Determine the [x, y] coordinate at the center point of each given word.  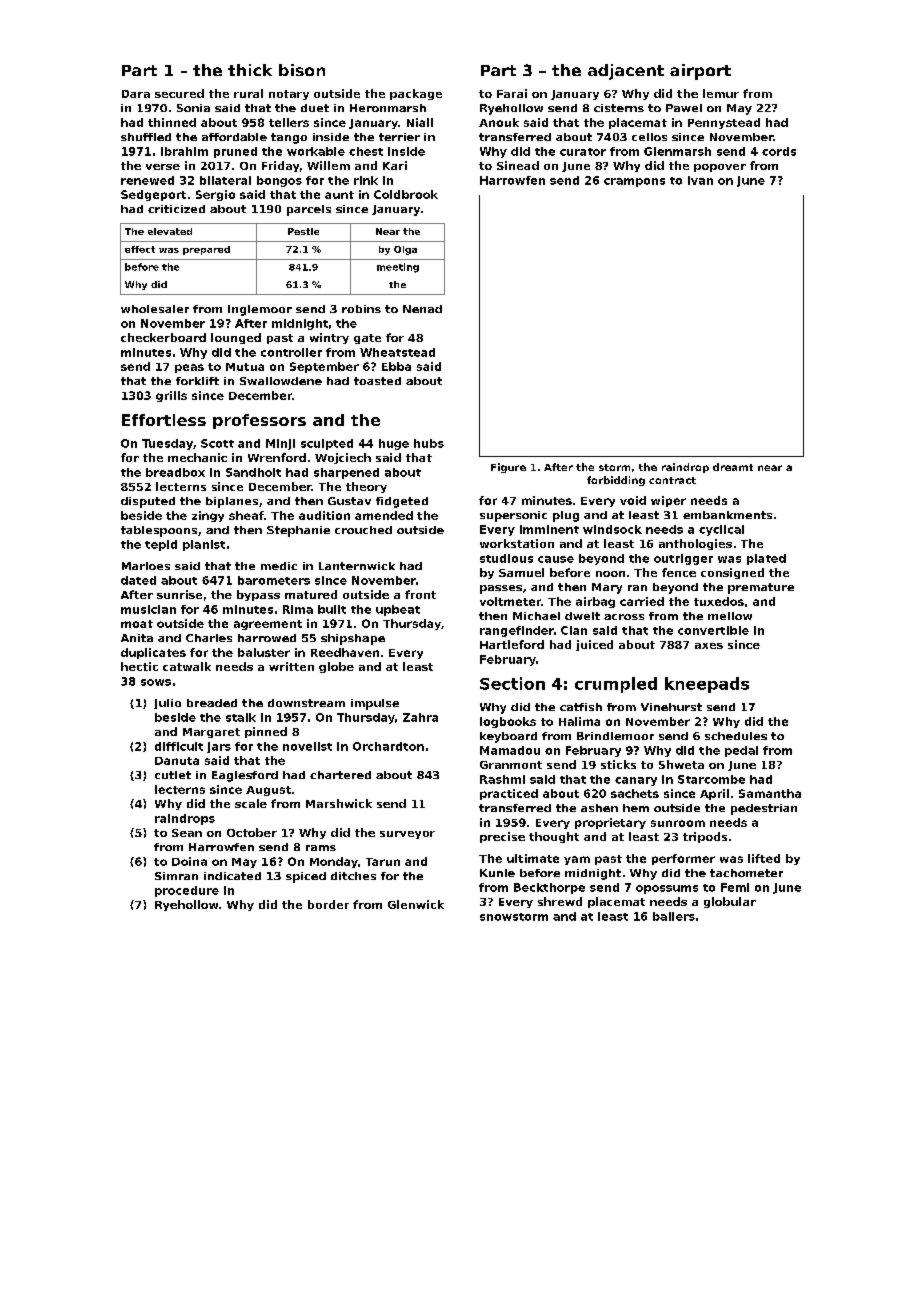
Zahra [420, 717]
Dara [136, 94]
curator [583, 152]
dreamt [733, 467]
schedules [736, 736]
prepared [206, 250]
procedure [187, 891]
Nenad [422, 309]
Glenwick [416, 904]
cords [779, 151]
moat [137, 624]
